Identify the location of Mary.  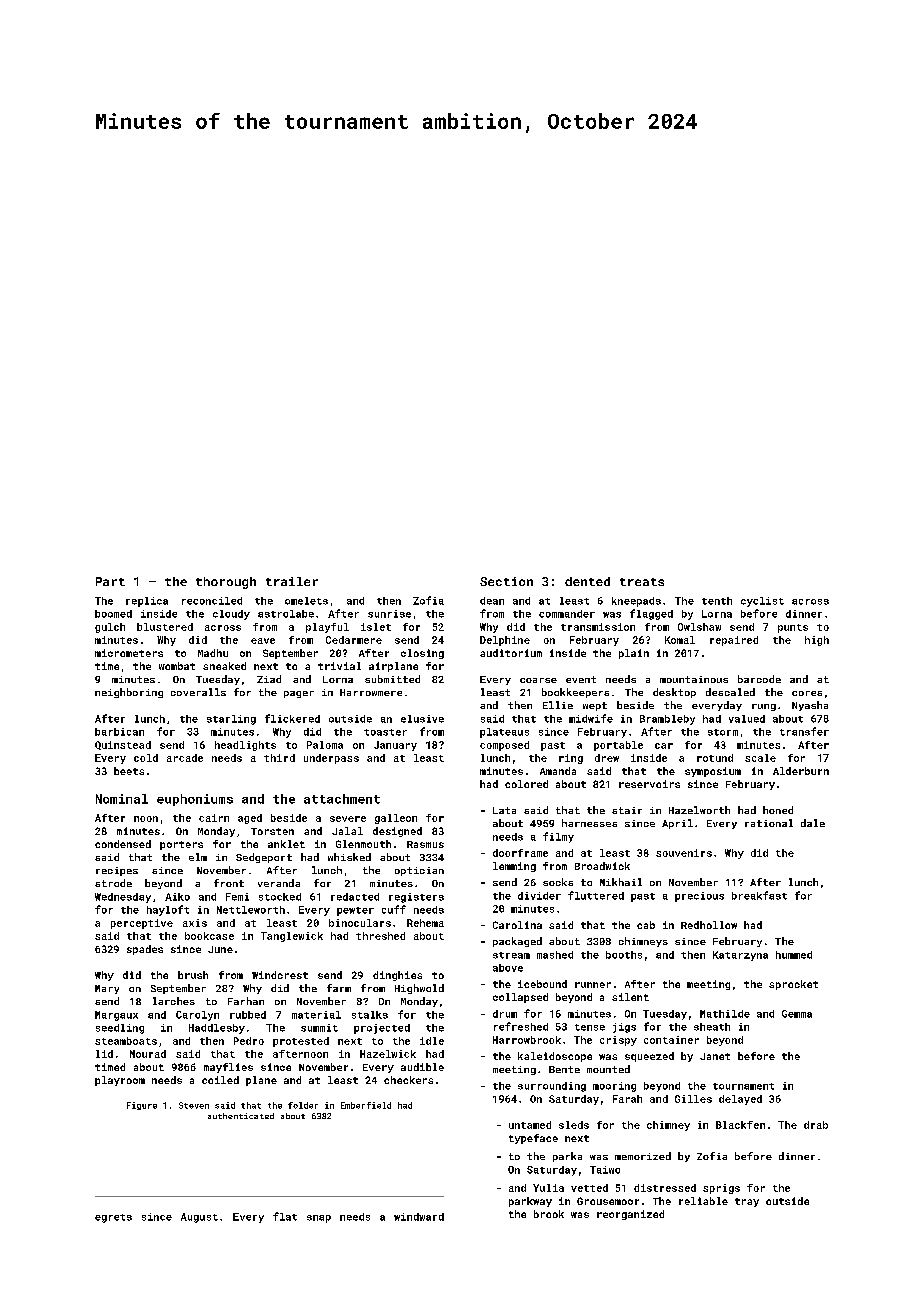
(107, 989).
